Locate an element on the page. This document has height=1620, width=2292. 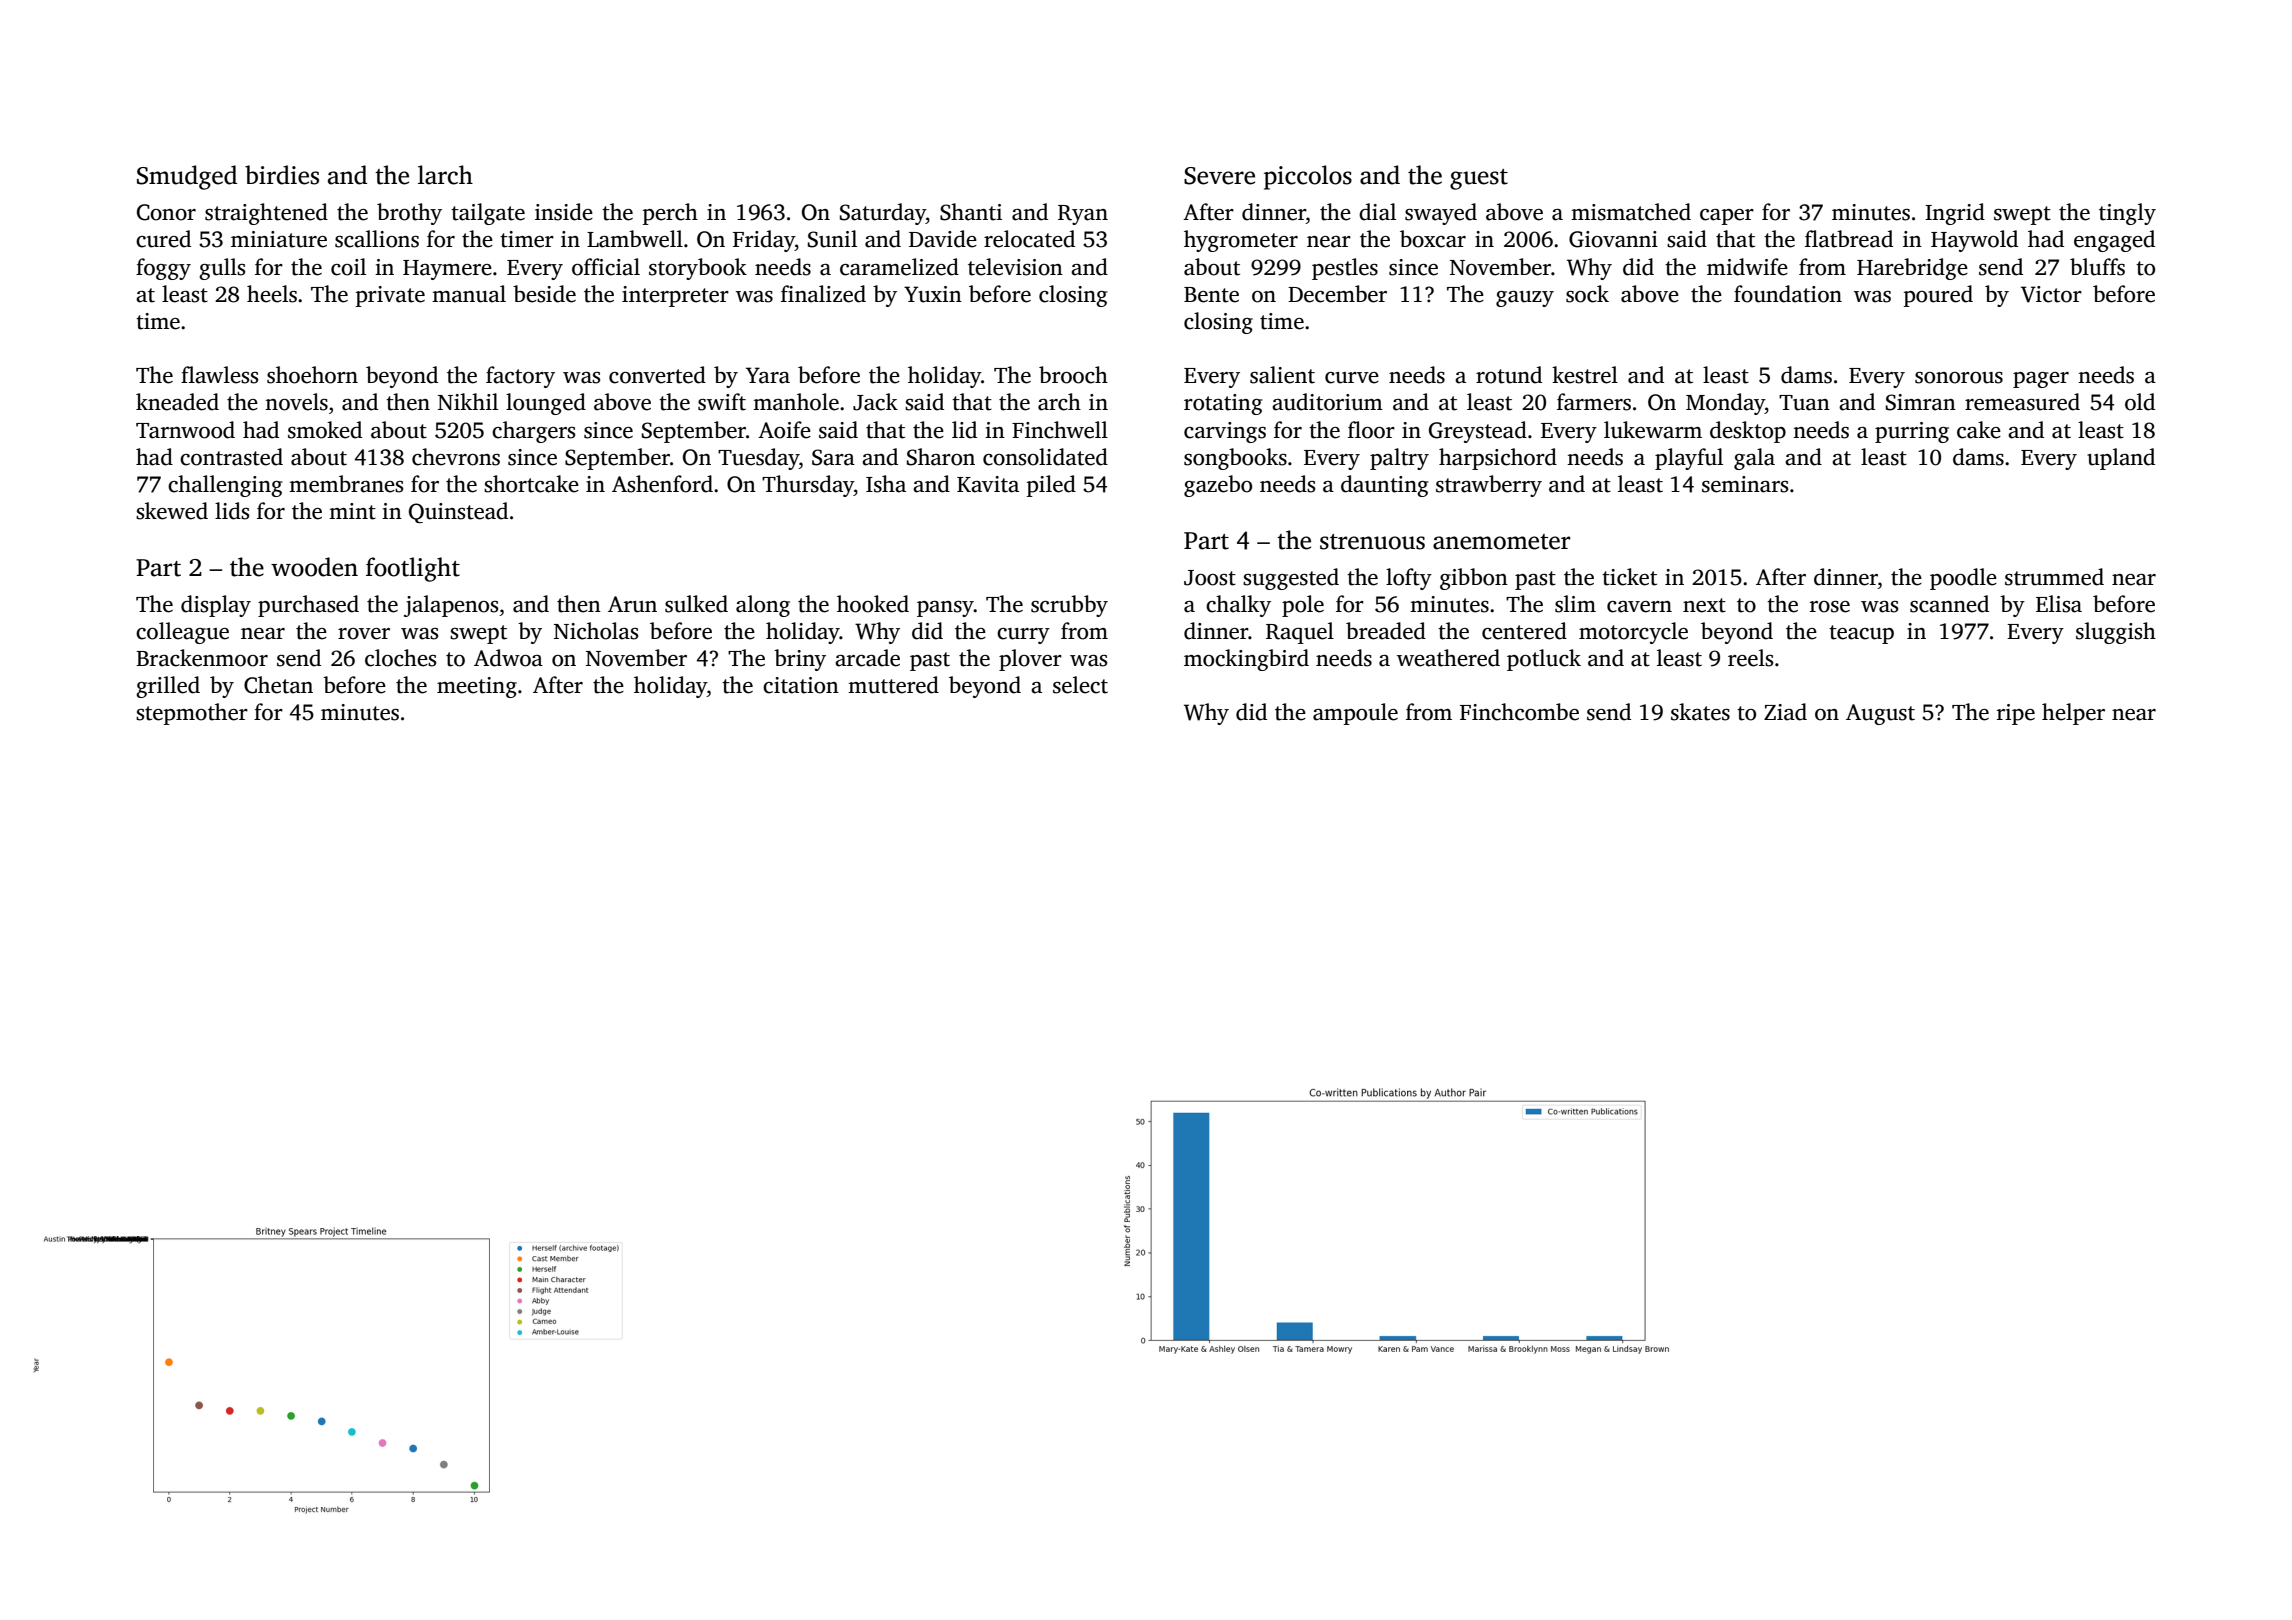
ampoule is located at coordinates (1355, 714).
